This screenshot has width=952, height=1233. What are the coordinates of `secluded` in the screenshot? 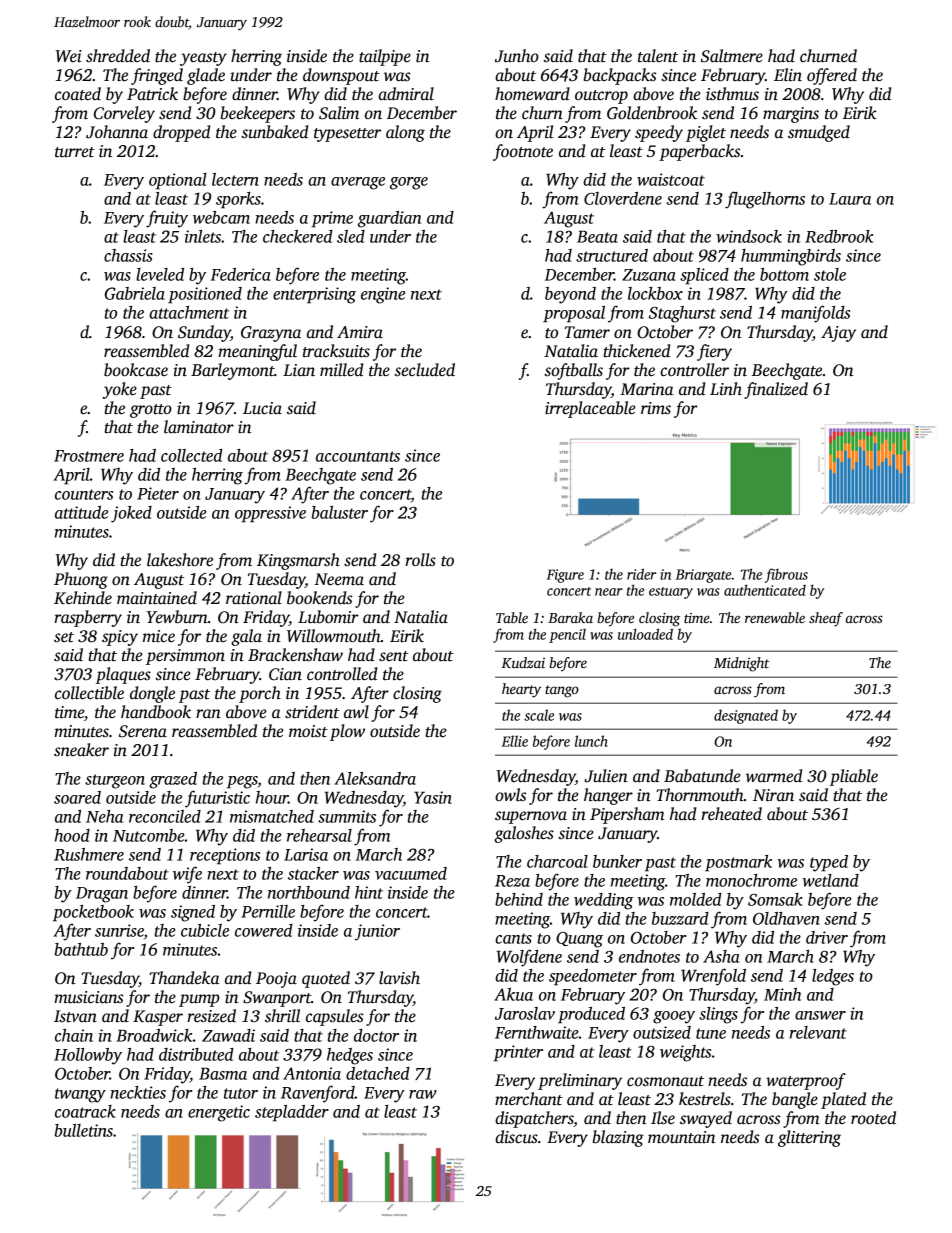 It's located at (424, 370).
